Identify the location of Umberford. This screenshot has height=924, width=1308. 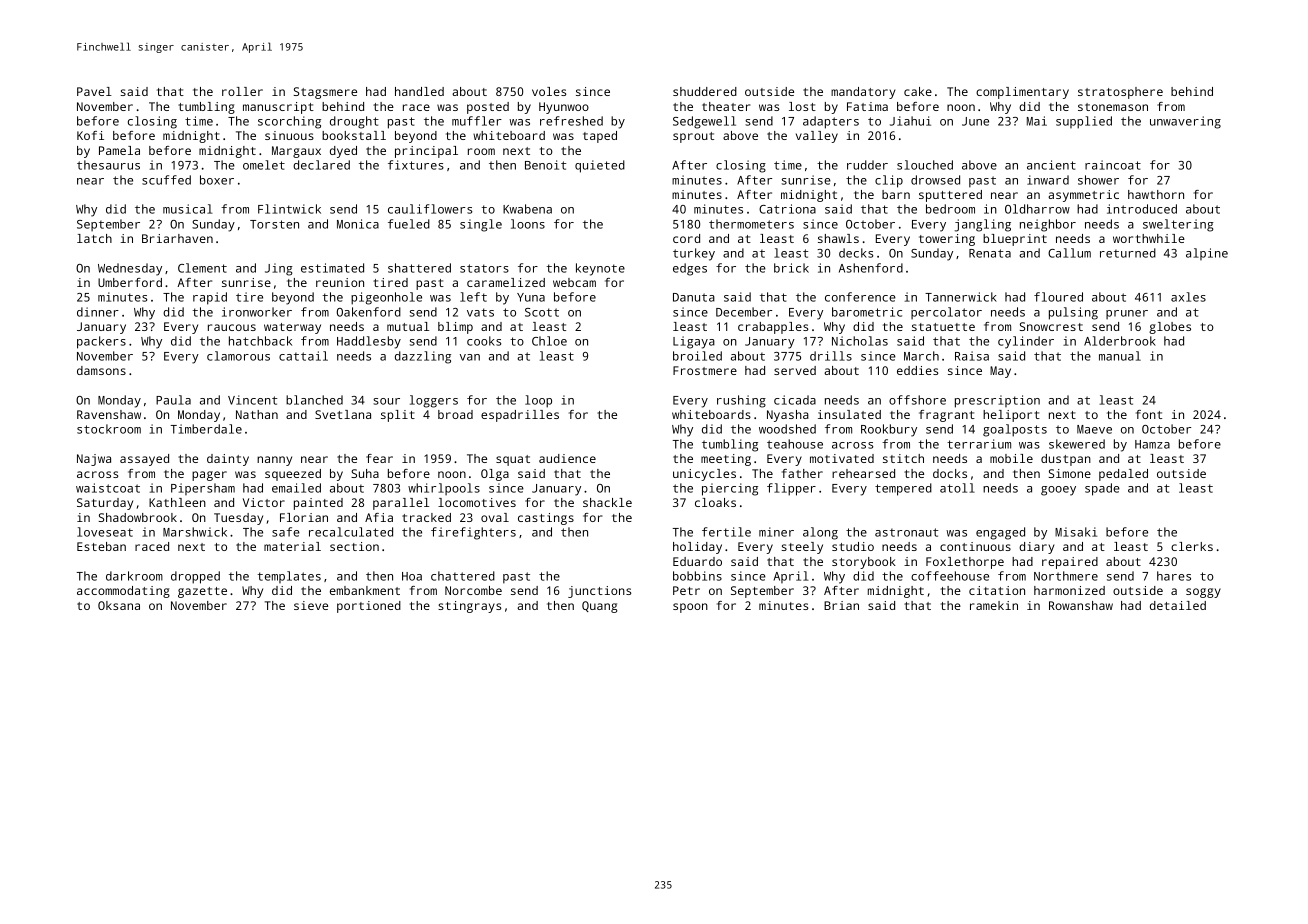
(130, 282).
